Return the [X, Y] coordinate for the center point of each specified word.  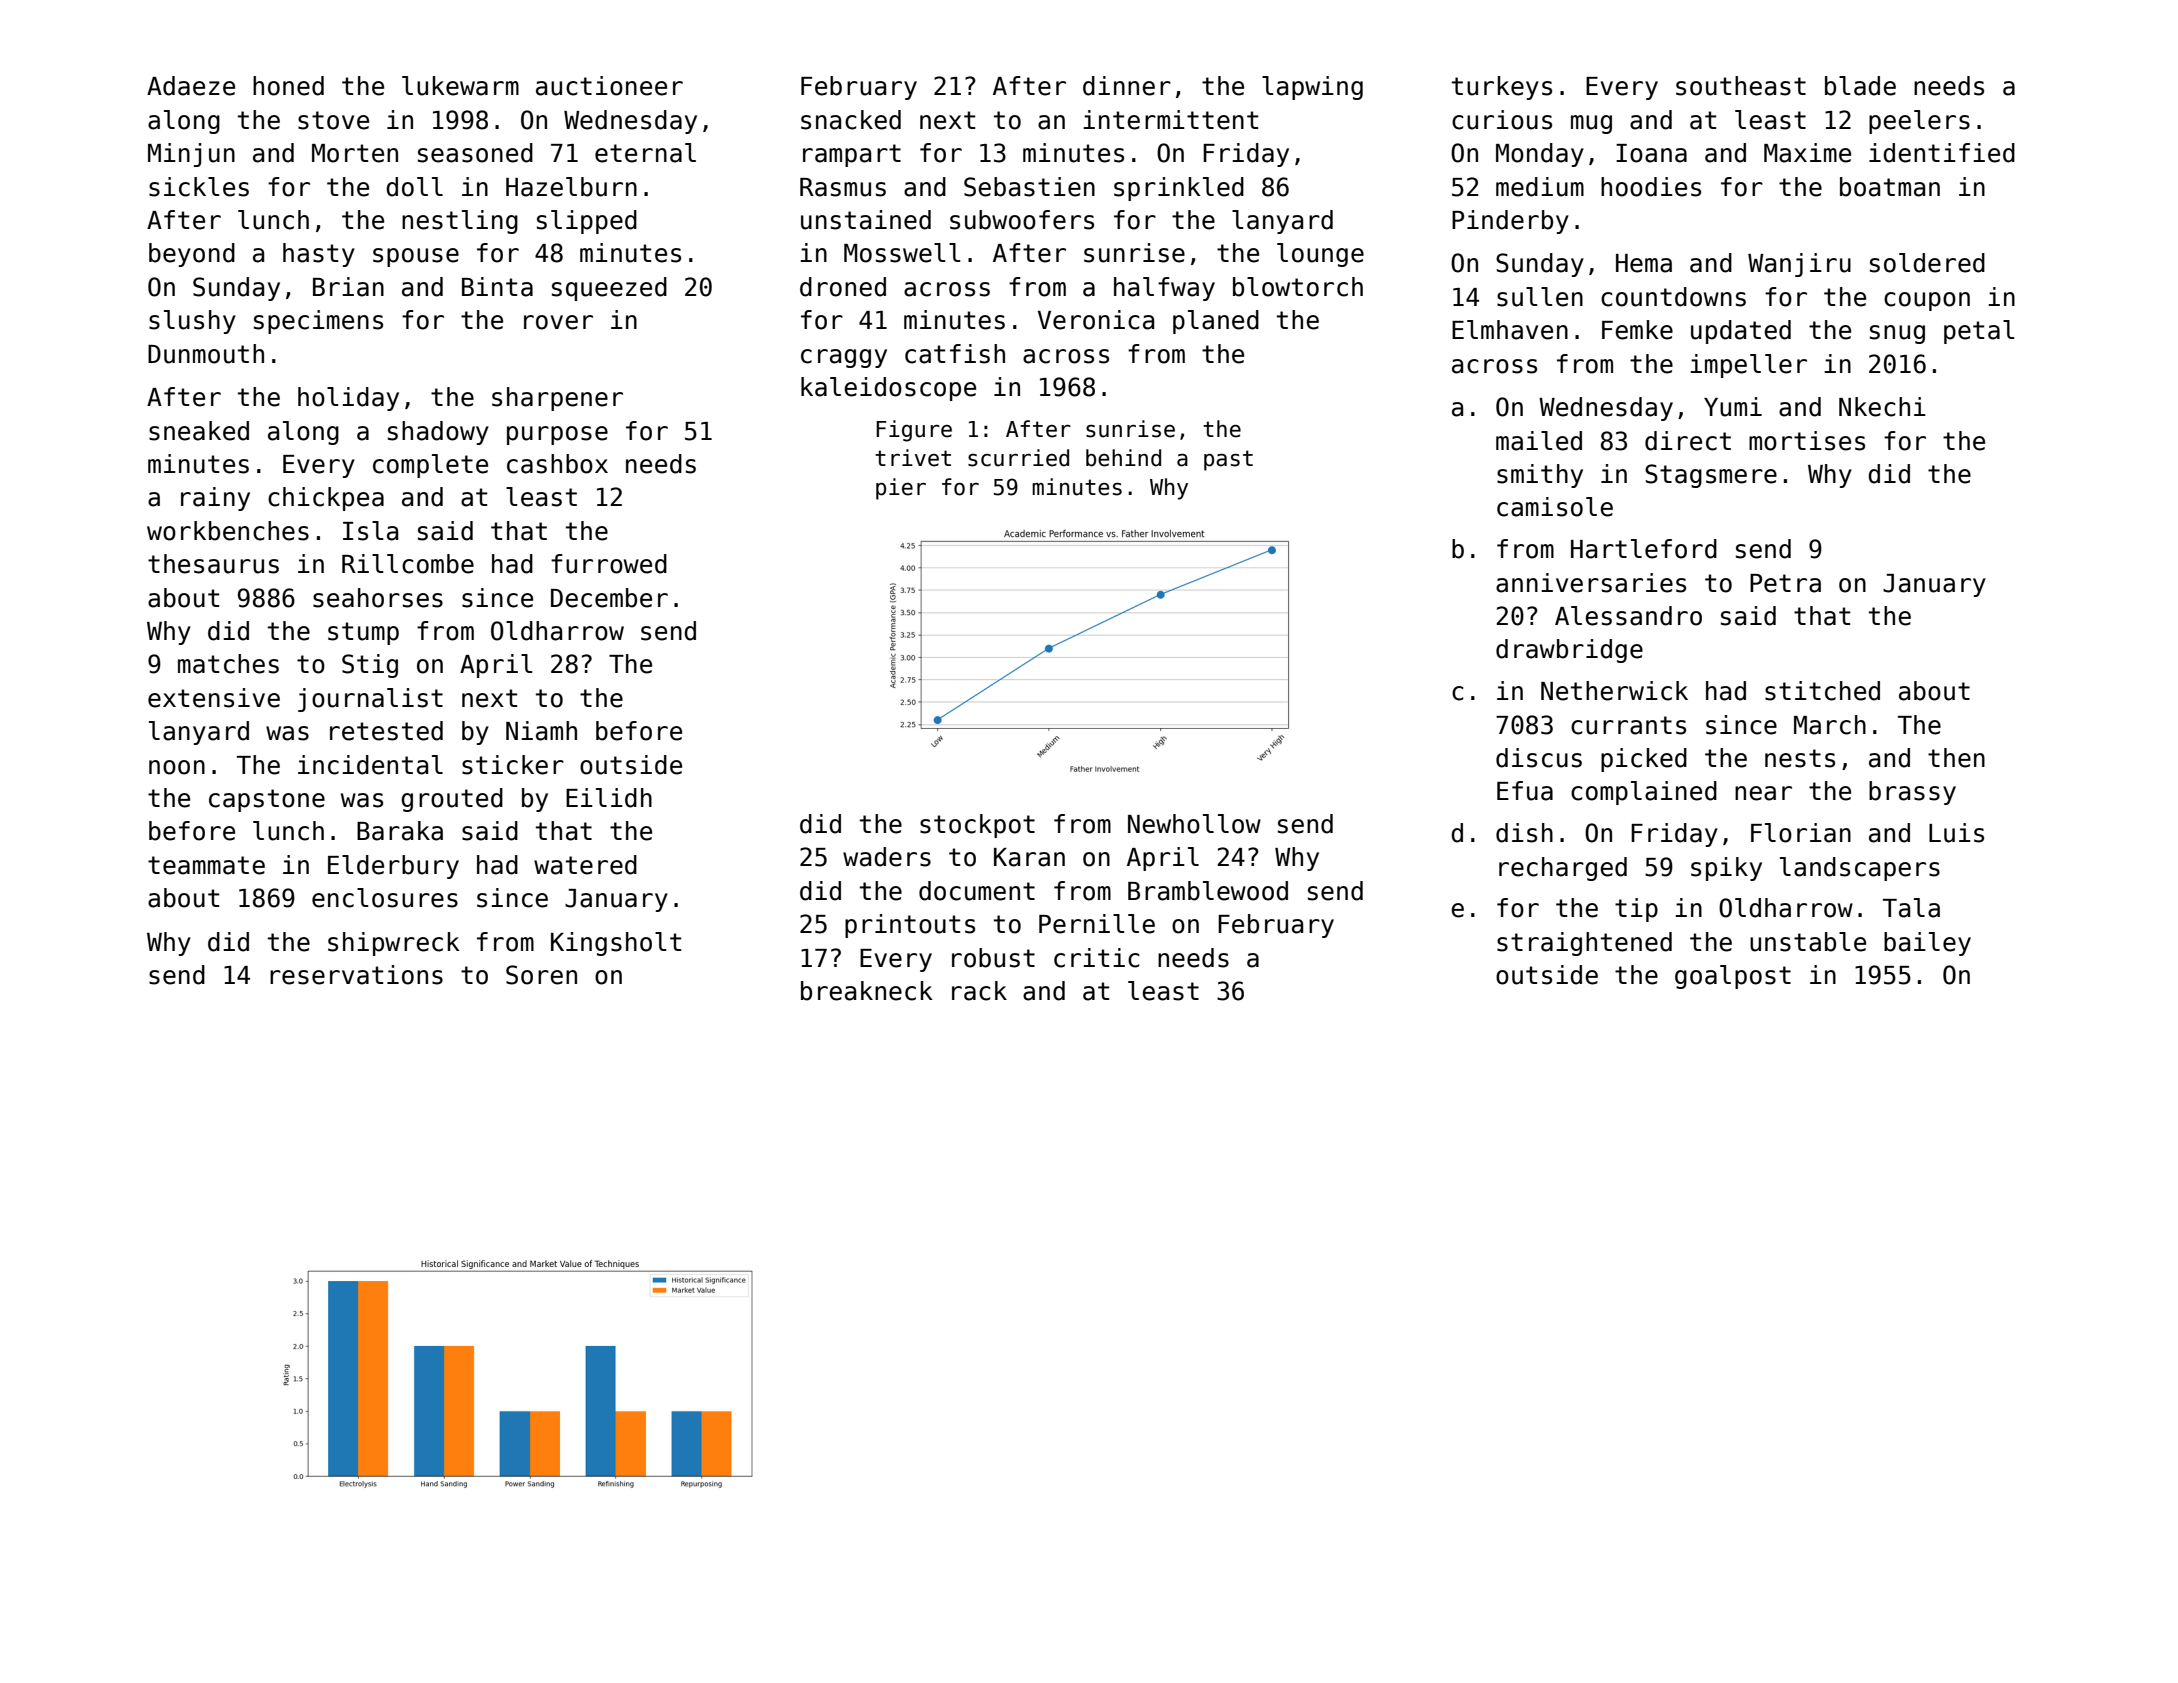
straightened [1584, 944]
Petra [1785, 583]
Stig [370, 666]
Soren [541, 975]
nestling [460, 222]
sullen [1540, 297]
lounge [1320, 255]
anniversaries [1591, 583]
